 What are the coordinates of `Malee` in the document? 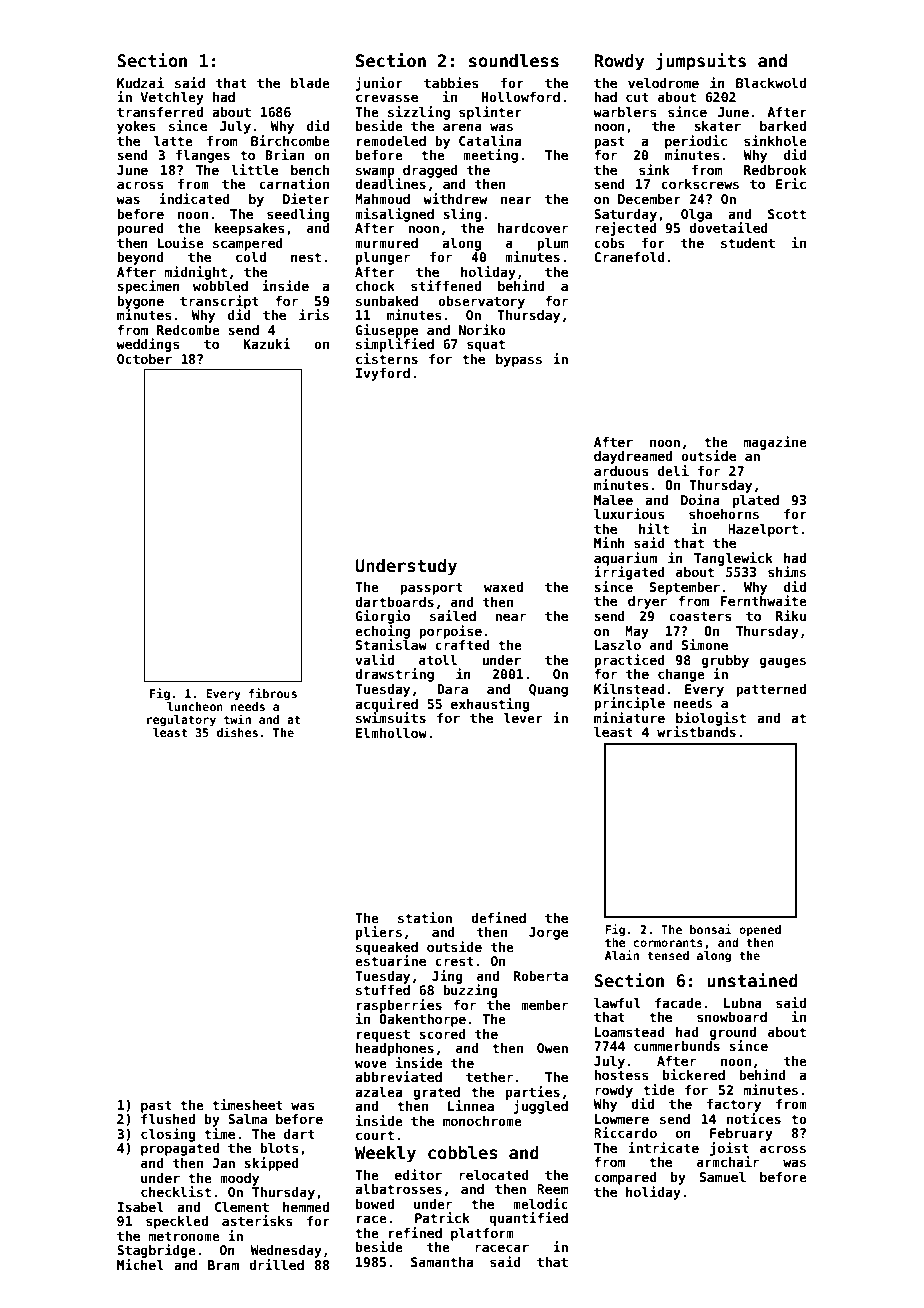 It's located at (613, 500).
